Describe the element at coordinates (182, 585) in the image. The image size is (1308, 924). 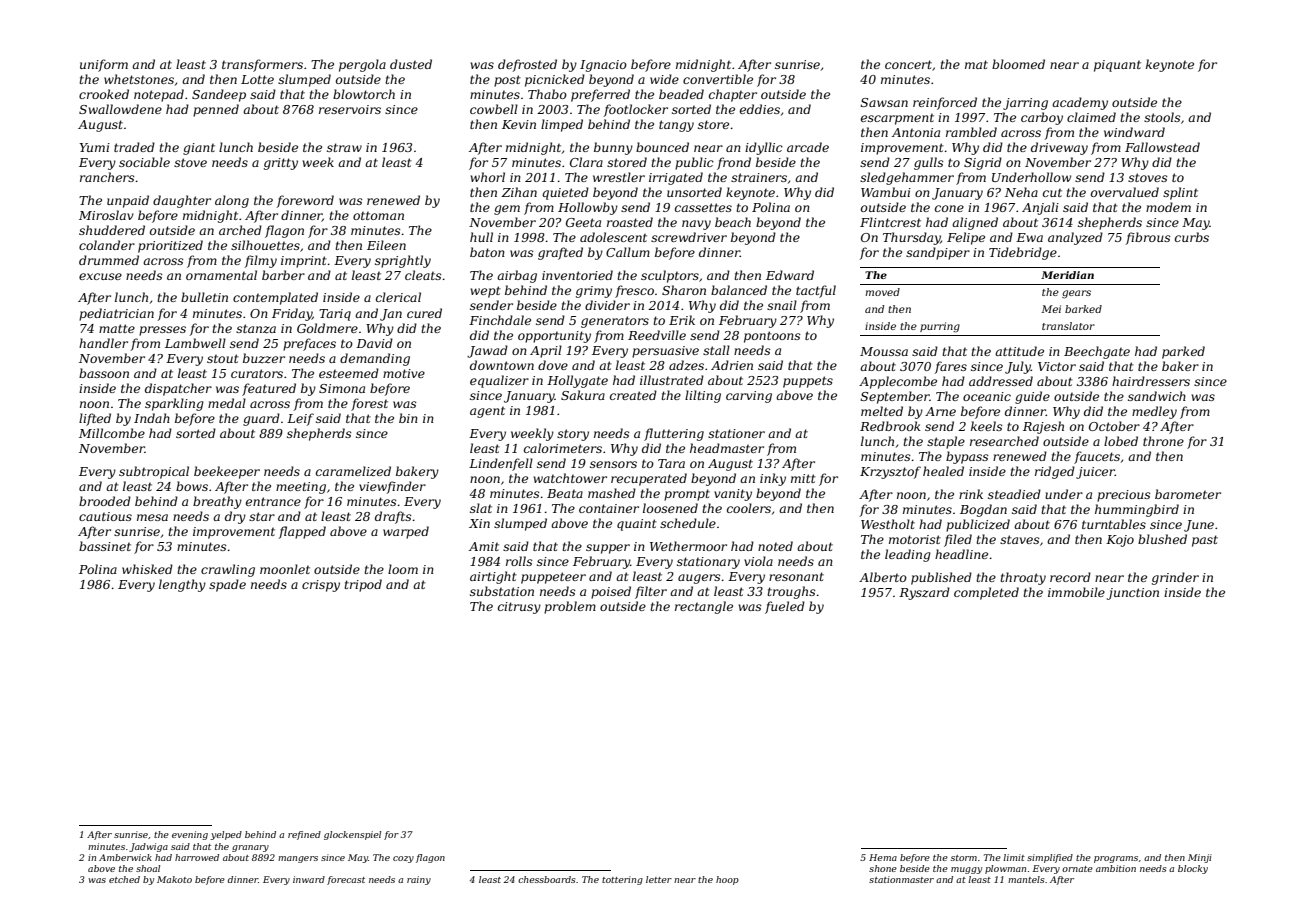
I see `lengthy` at that location.
